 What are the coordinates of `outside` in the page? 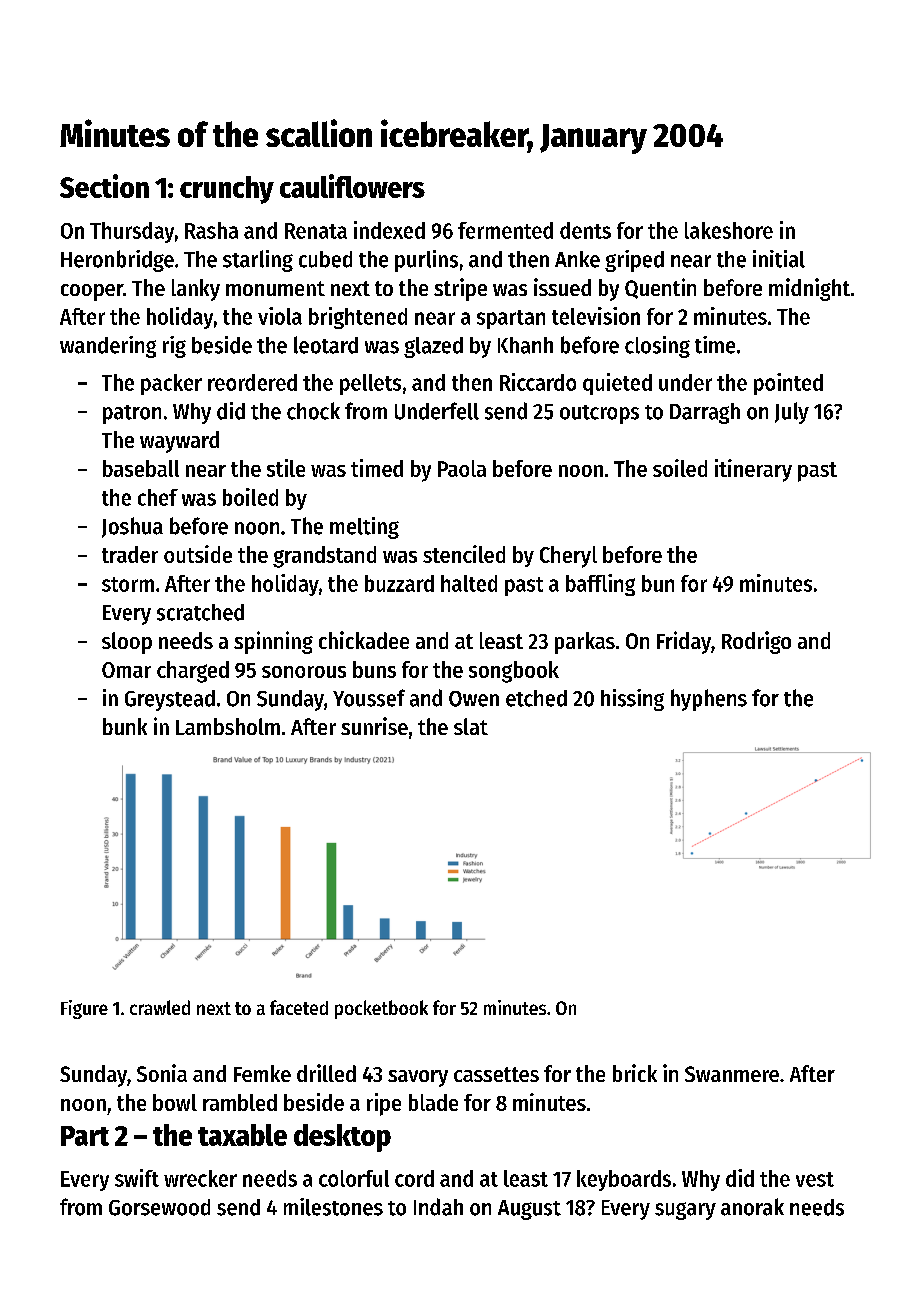 It's located at (198, 554).
